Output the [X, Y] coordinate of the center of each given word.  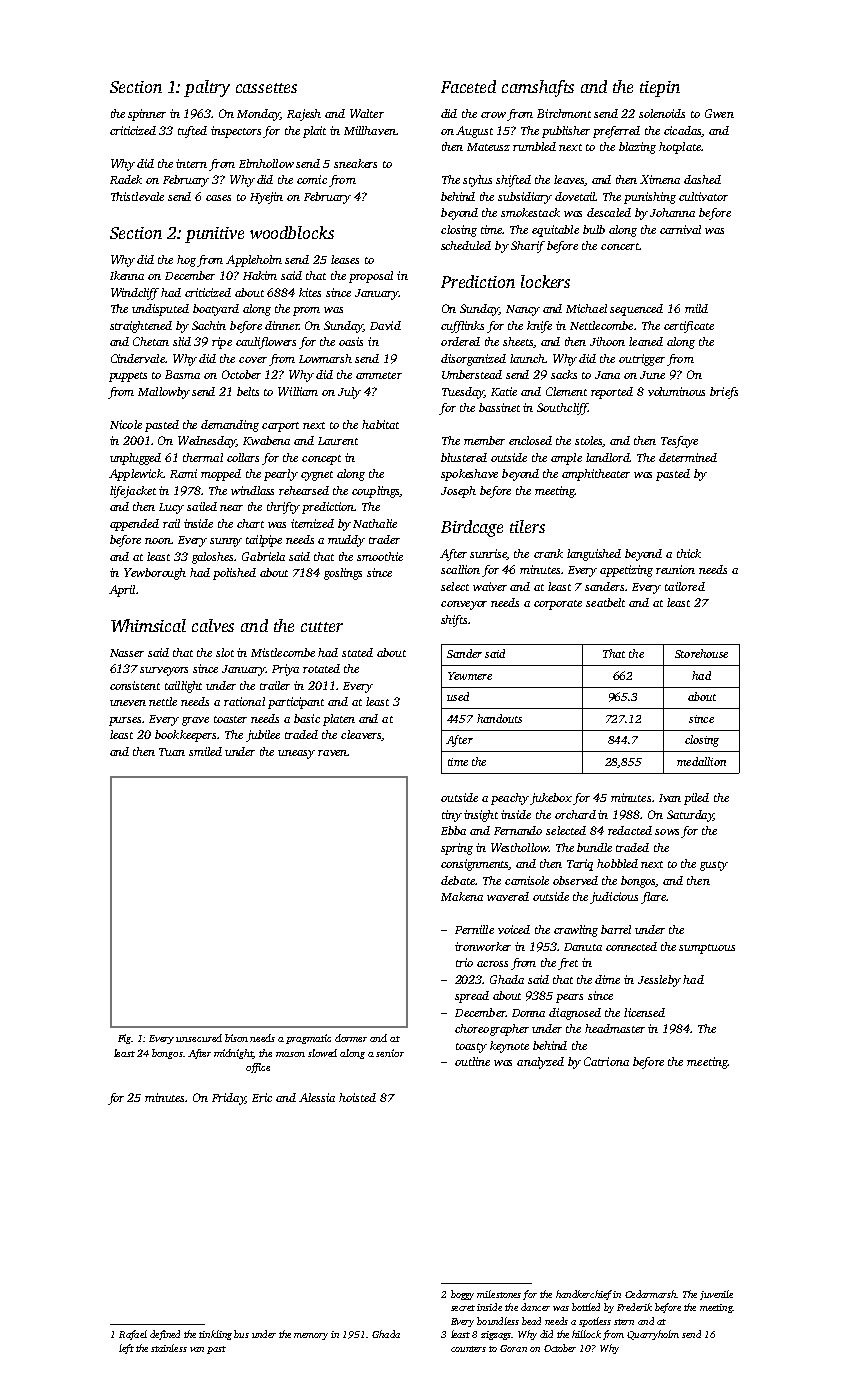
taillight [183, 687]
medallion [701, 761]
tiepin [660, 89]
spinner [147, 115]
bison [236, 1038]
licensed [644, 1012]
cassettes [266, 88]
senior [390, 1053]
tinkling [215, 1335]
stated [357, 652]
